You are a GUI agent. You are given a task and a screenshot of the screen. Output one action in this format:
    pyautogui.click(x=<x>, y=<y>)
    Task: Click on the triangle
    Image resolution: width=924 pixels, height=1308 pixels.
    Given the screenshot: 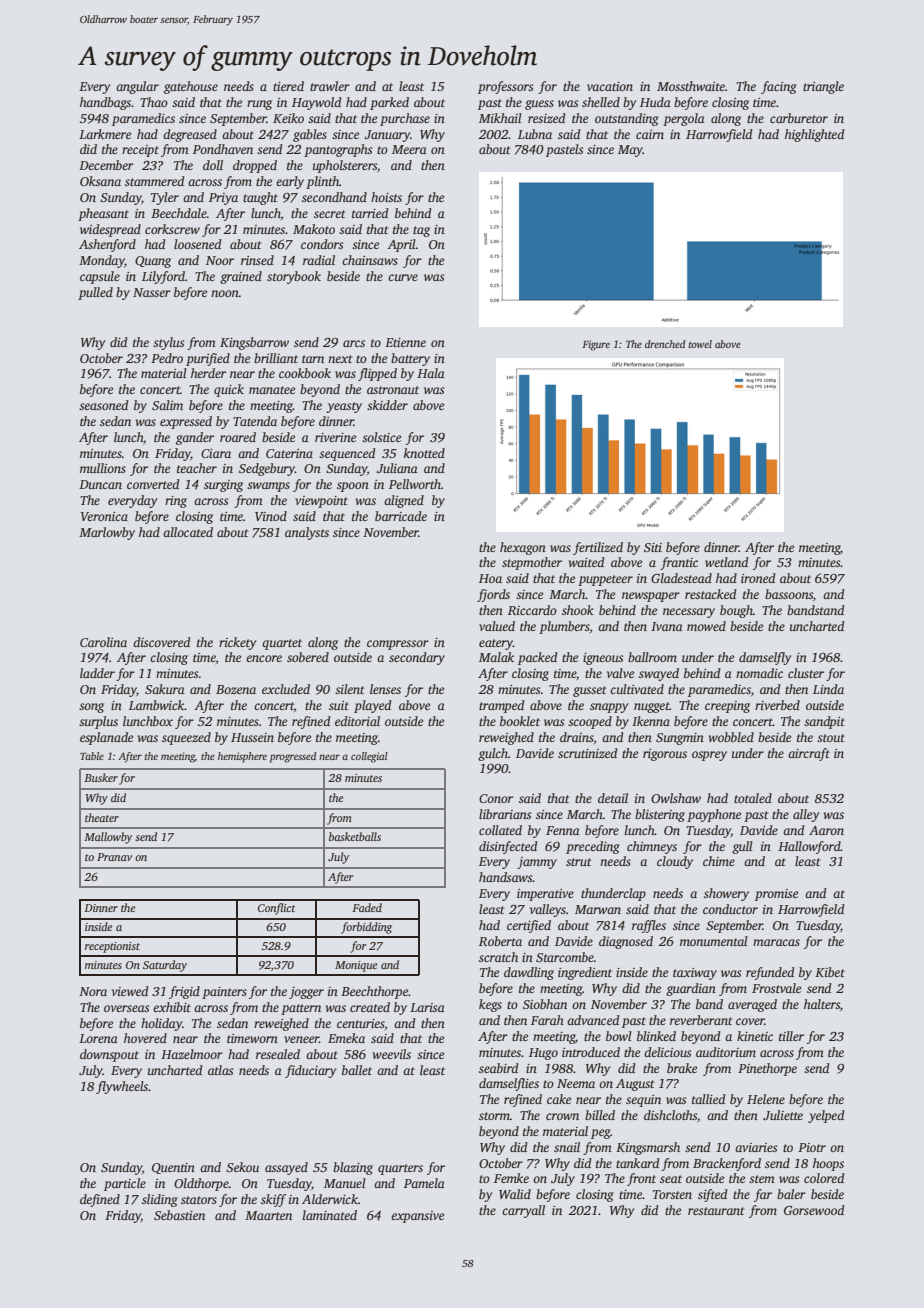 What is the action you would take?
    pyautogui.click(x=823, y=87)
